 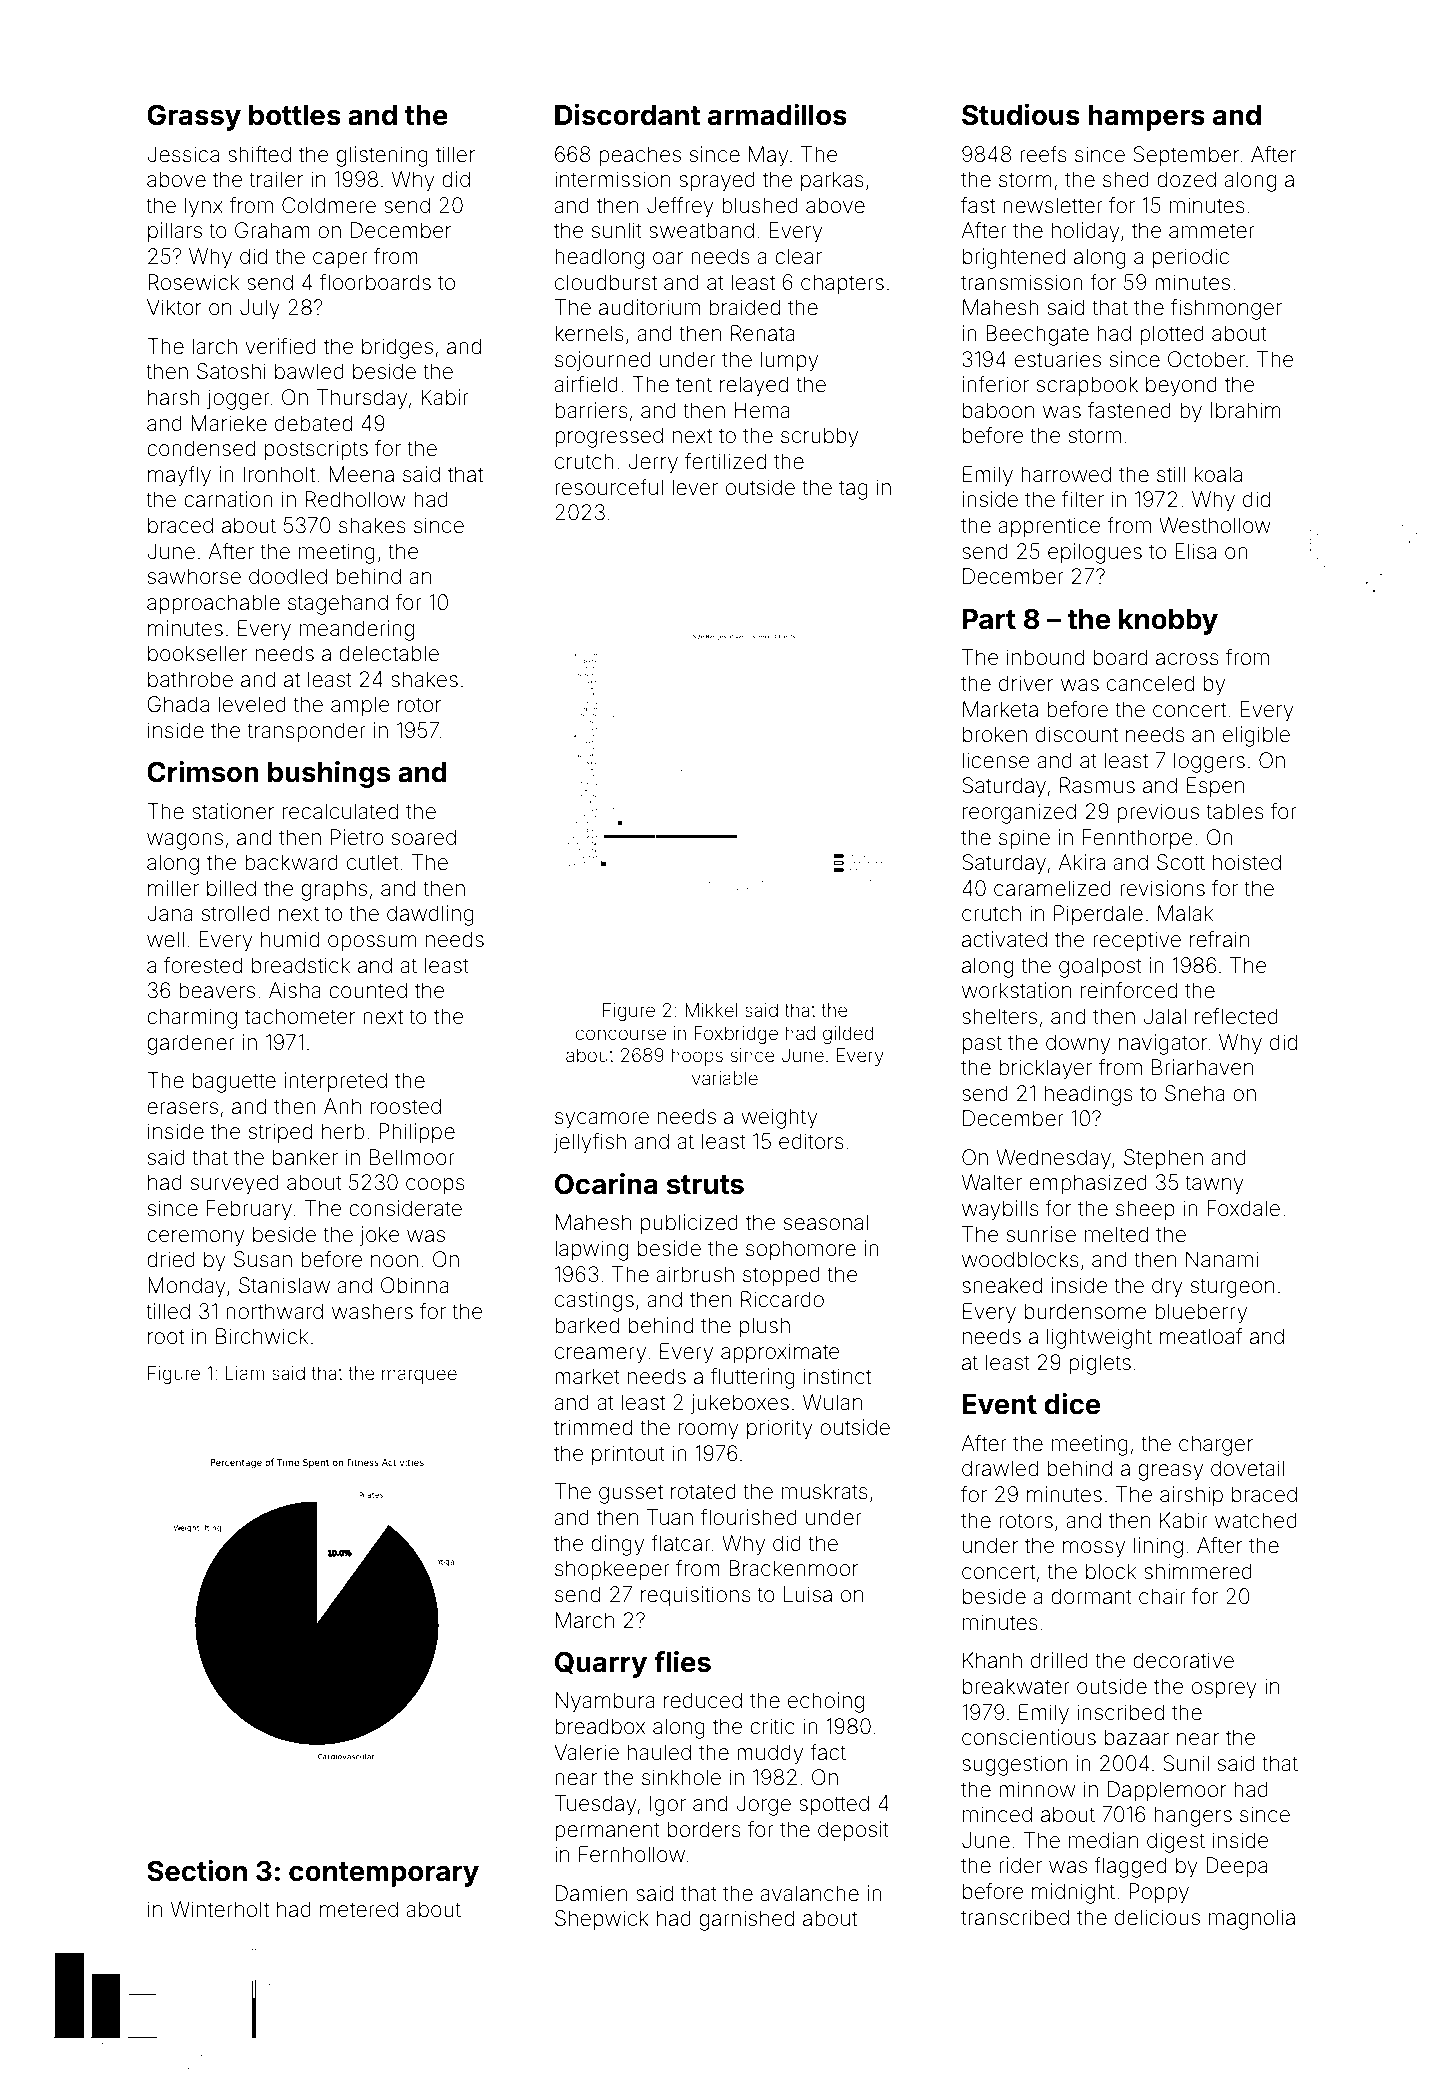 What do you see at coordinates (1004, 939) in the image?
I see `activated` at bounding box center [1004, 939].
